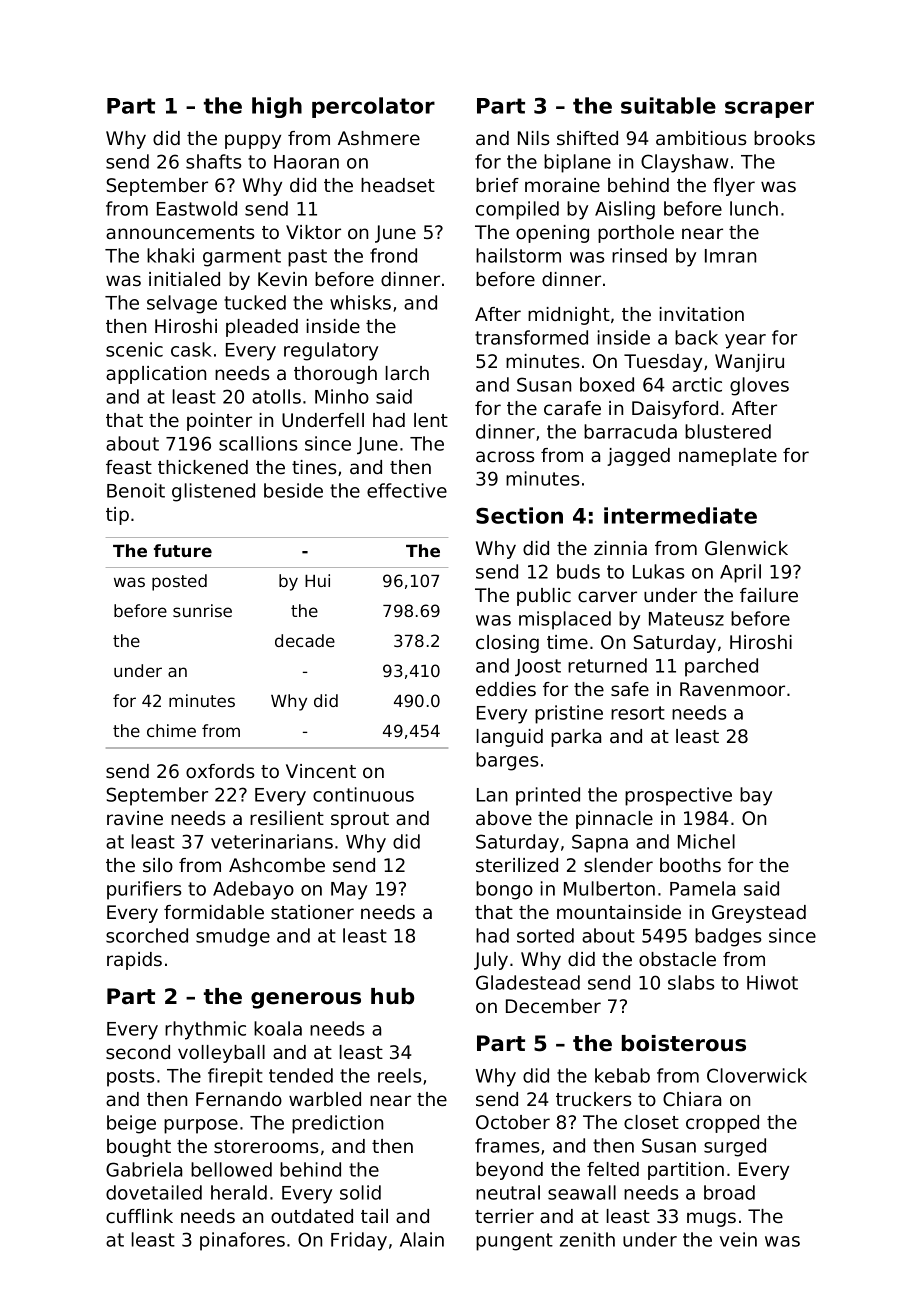 This screenshot has height=1308, width=924. Describe the element at coordinates (668, 105) in the screenshot. I see `suitable` at that location.
